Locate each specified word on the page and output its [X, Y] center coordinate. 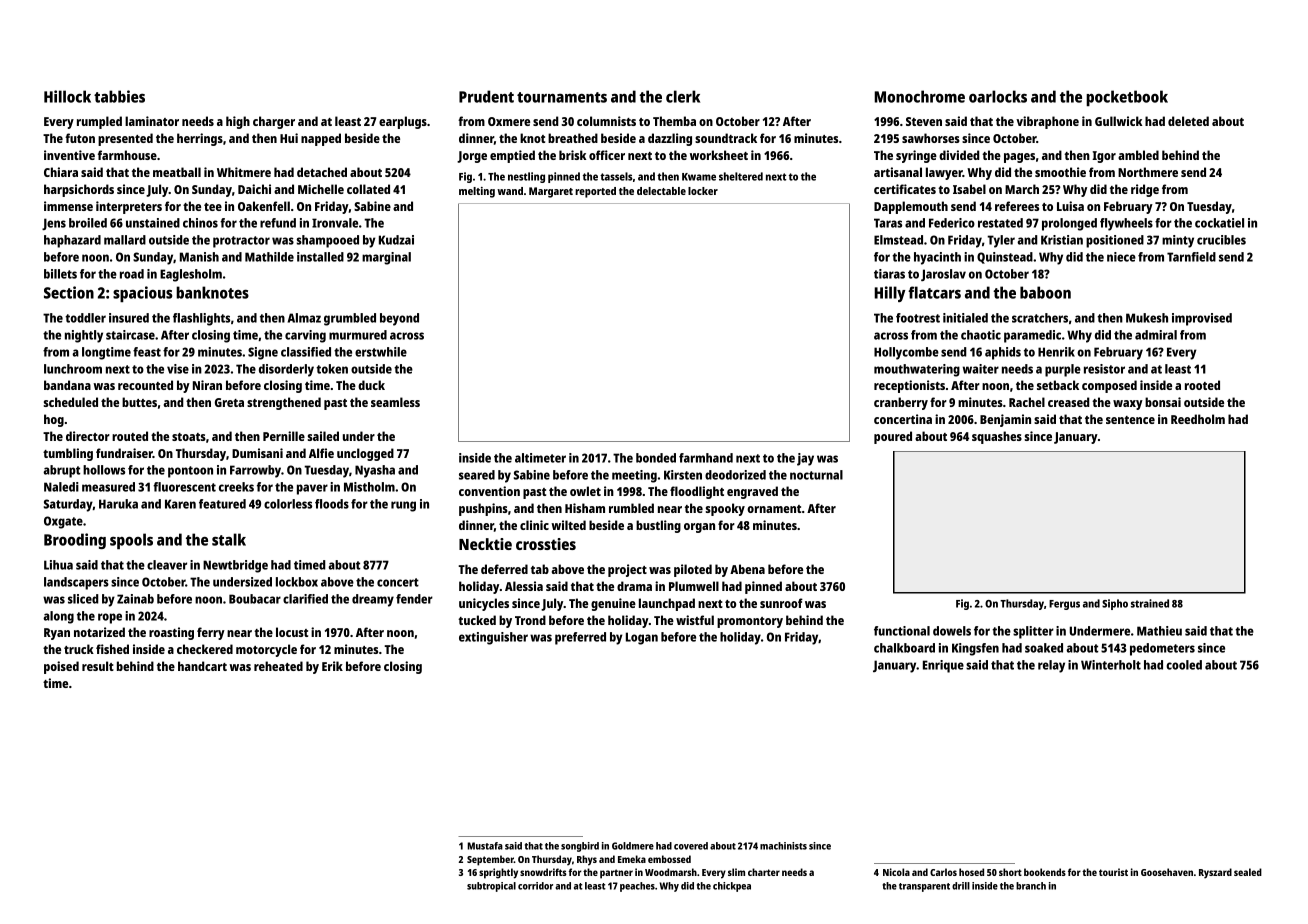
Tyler [1001, 241]
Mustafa [485, 846]
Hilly [889, 294]
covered [691, 846]
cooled [1184, 665]
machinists [783, 846]
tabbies [119, 96]
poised [61, 667]
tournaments [562, 97]
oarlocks [998, 96]
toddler [85, 318]
